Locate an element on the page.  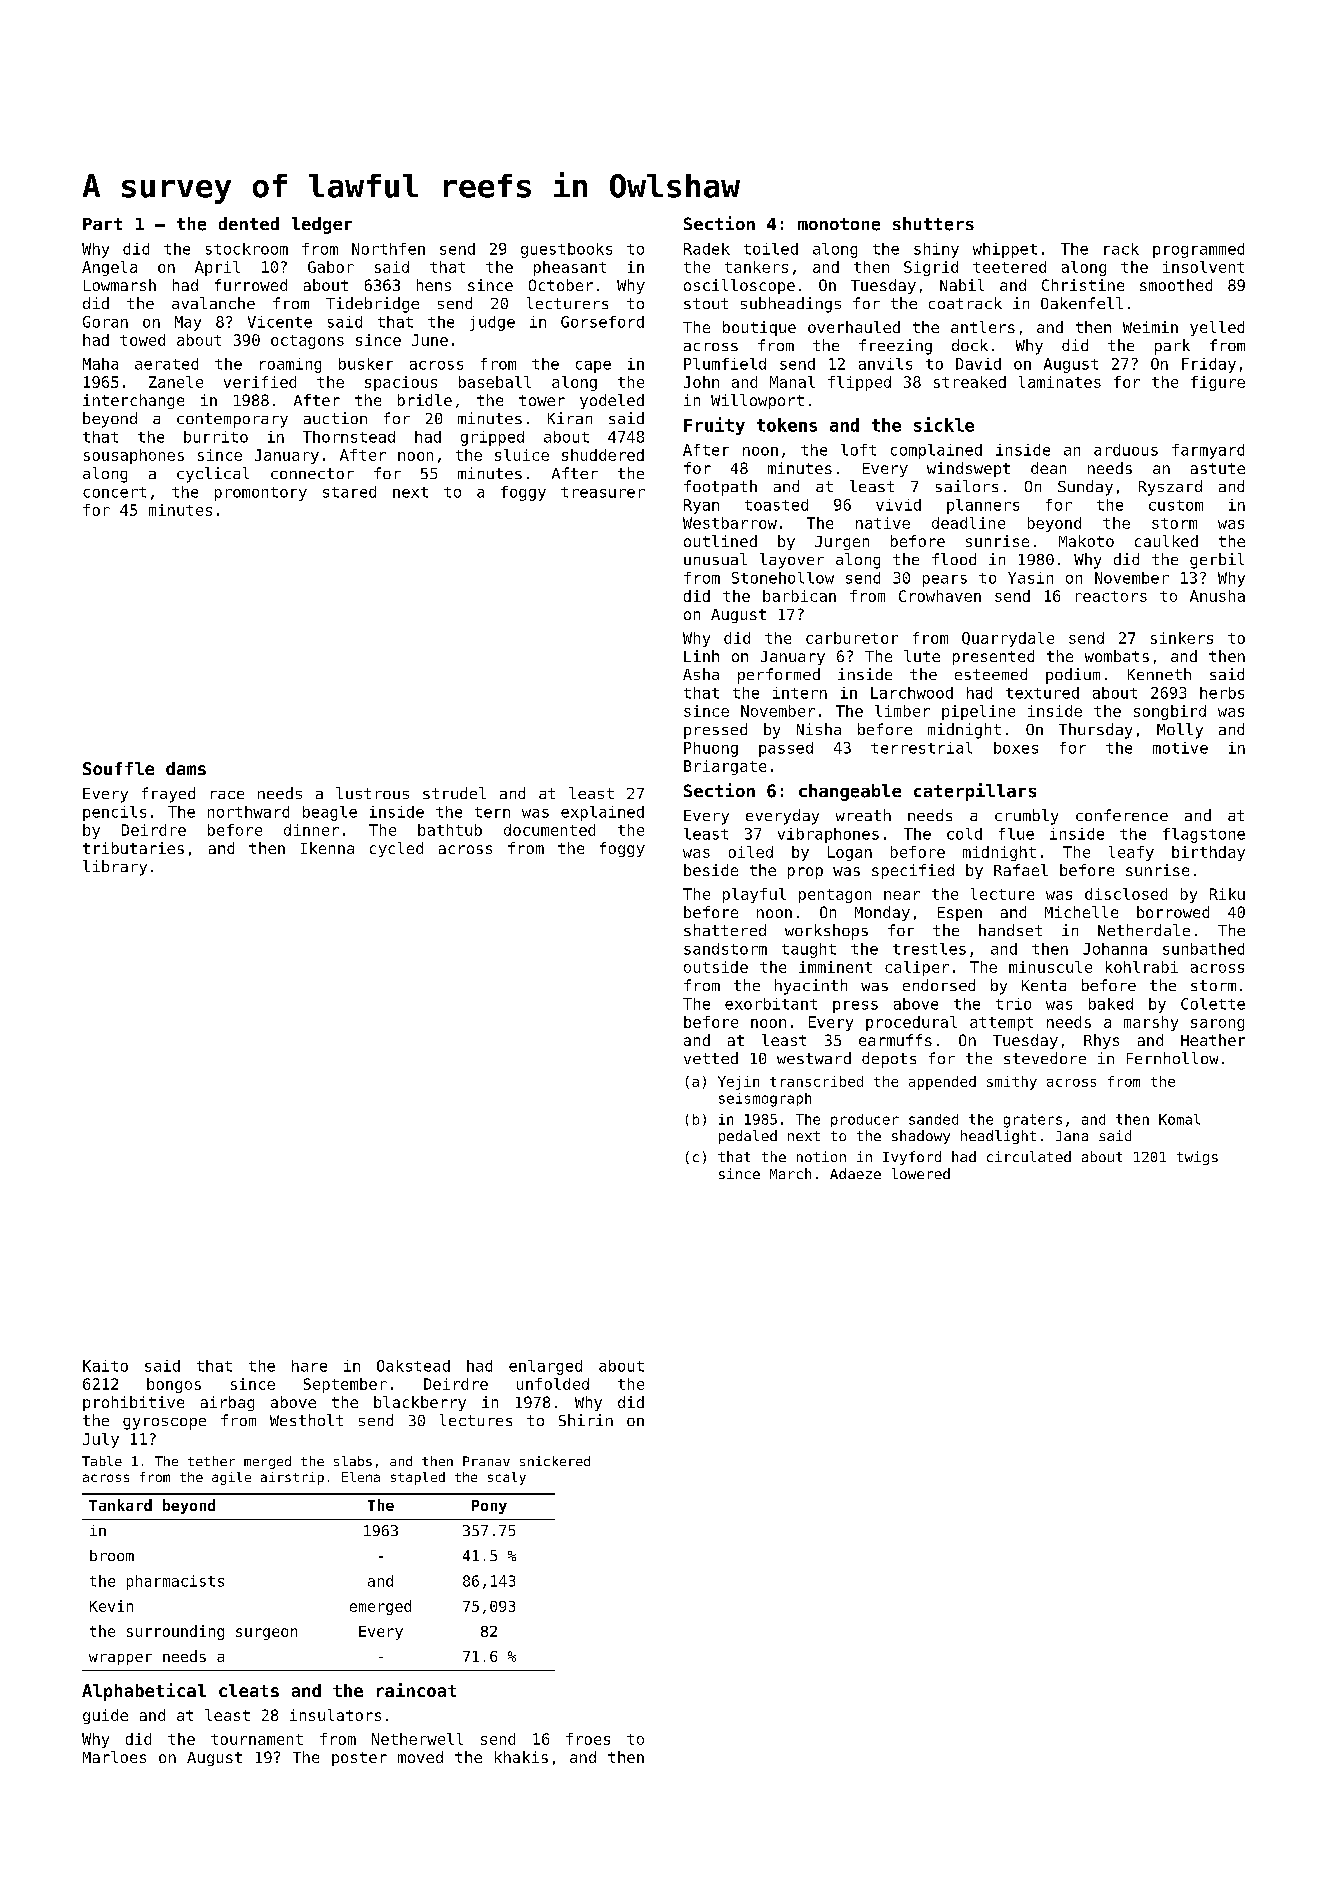
bongos is located at coordinates (174, 1385).
